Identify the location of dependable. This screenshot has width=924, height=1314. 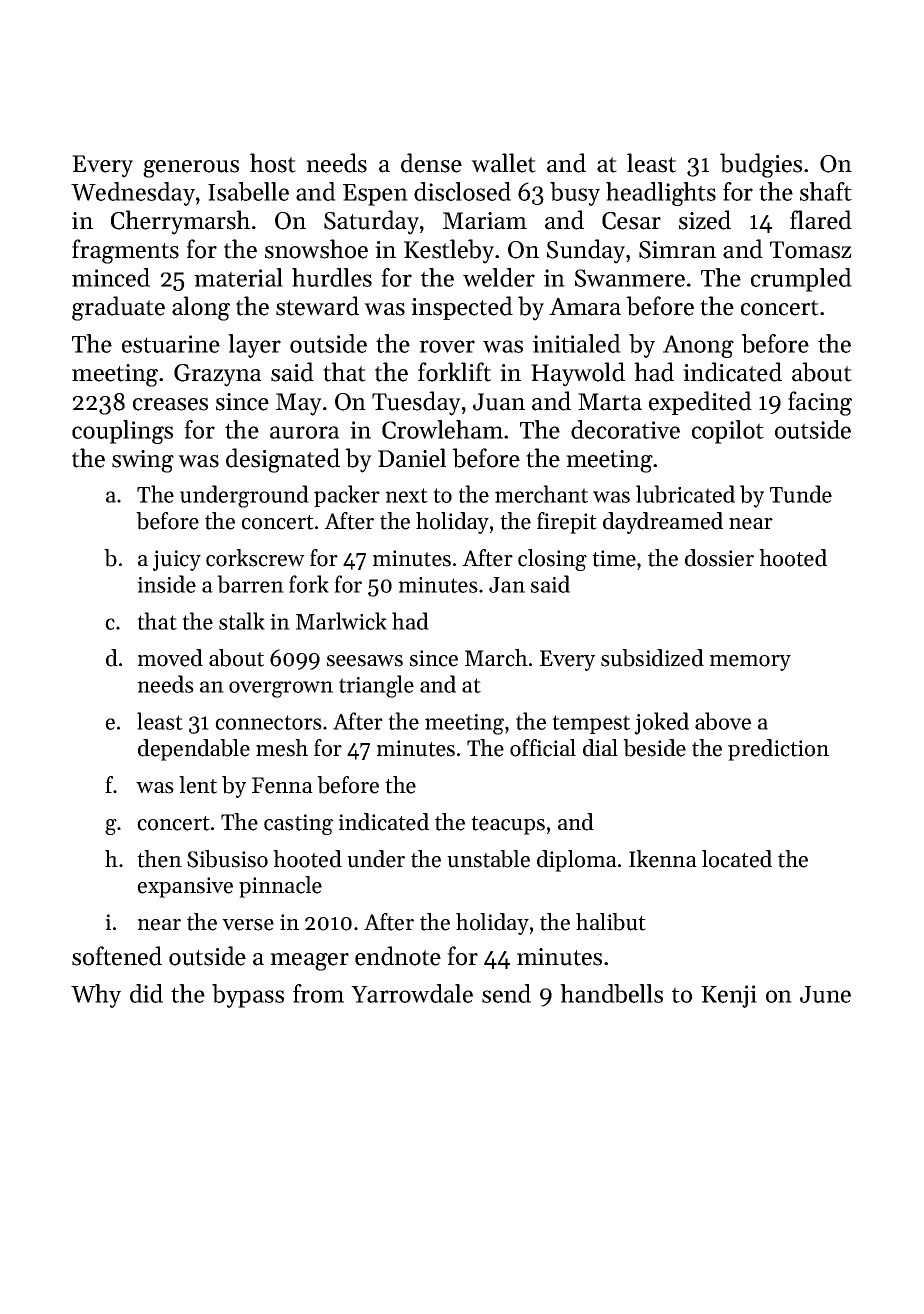
(194, 750).
